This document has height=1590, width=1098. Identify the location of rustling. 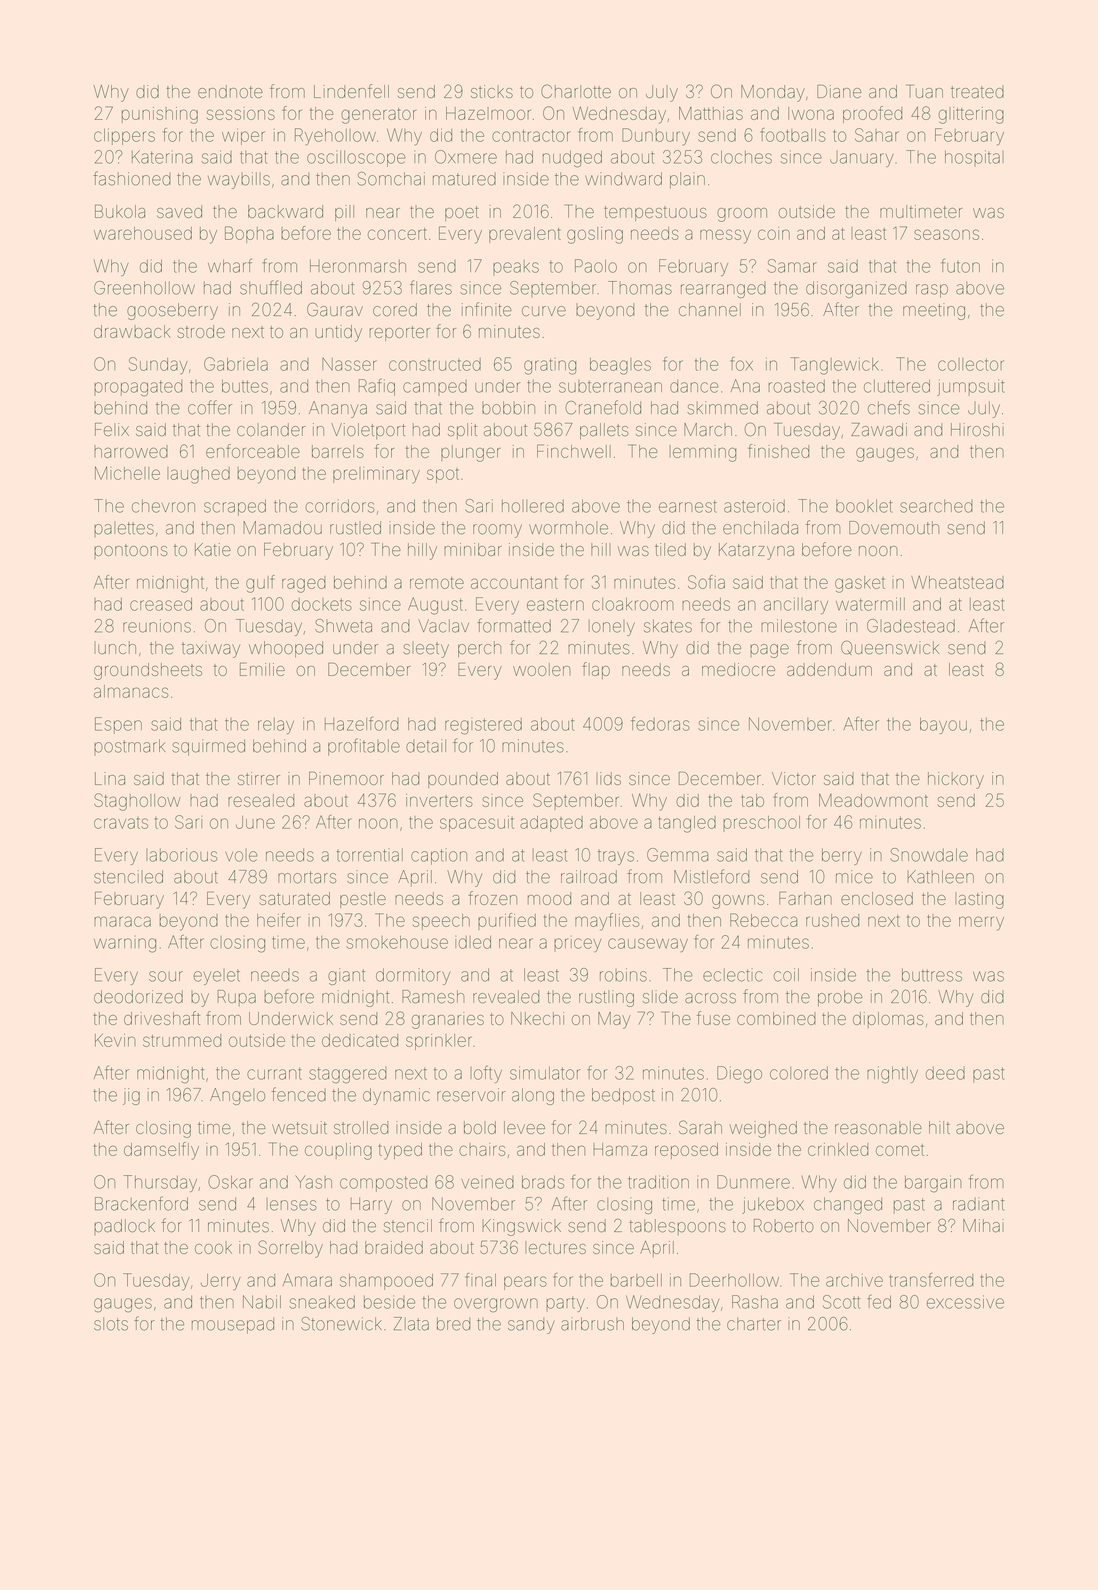
(606, 998).
